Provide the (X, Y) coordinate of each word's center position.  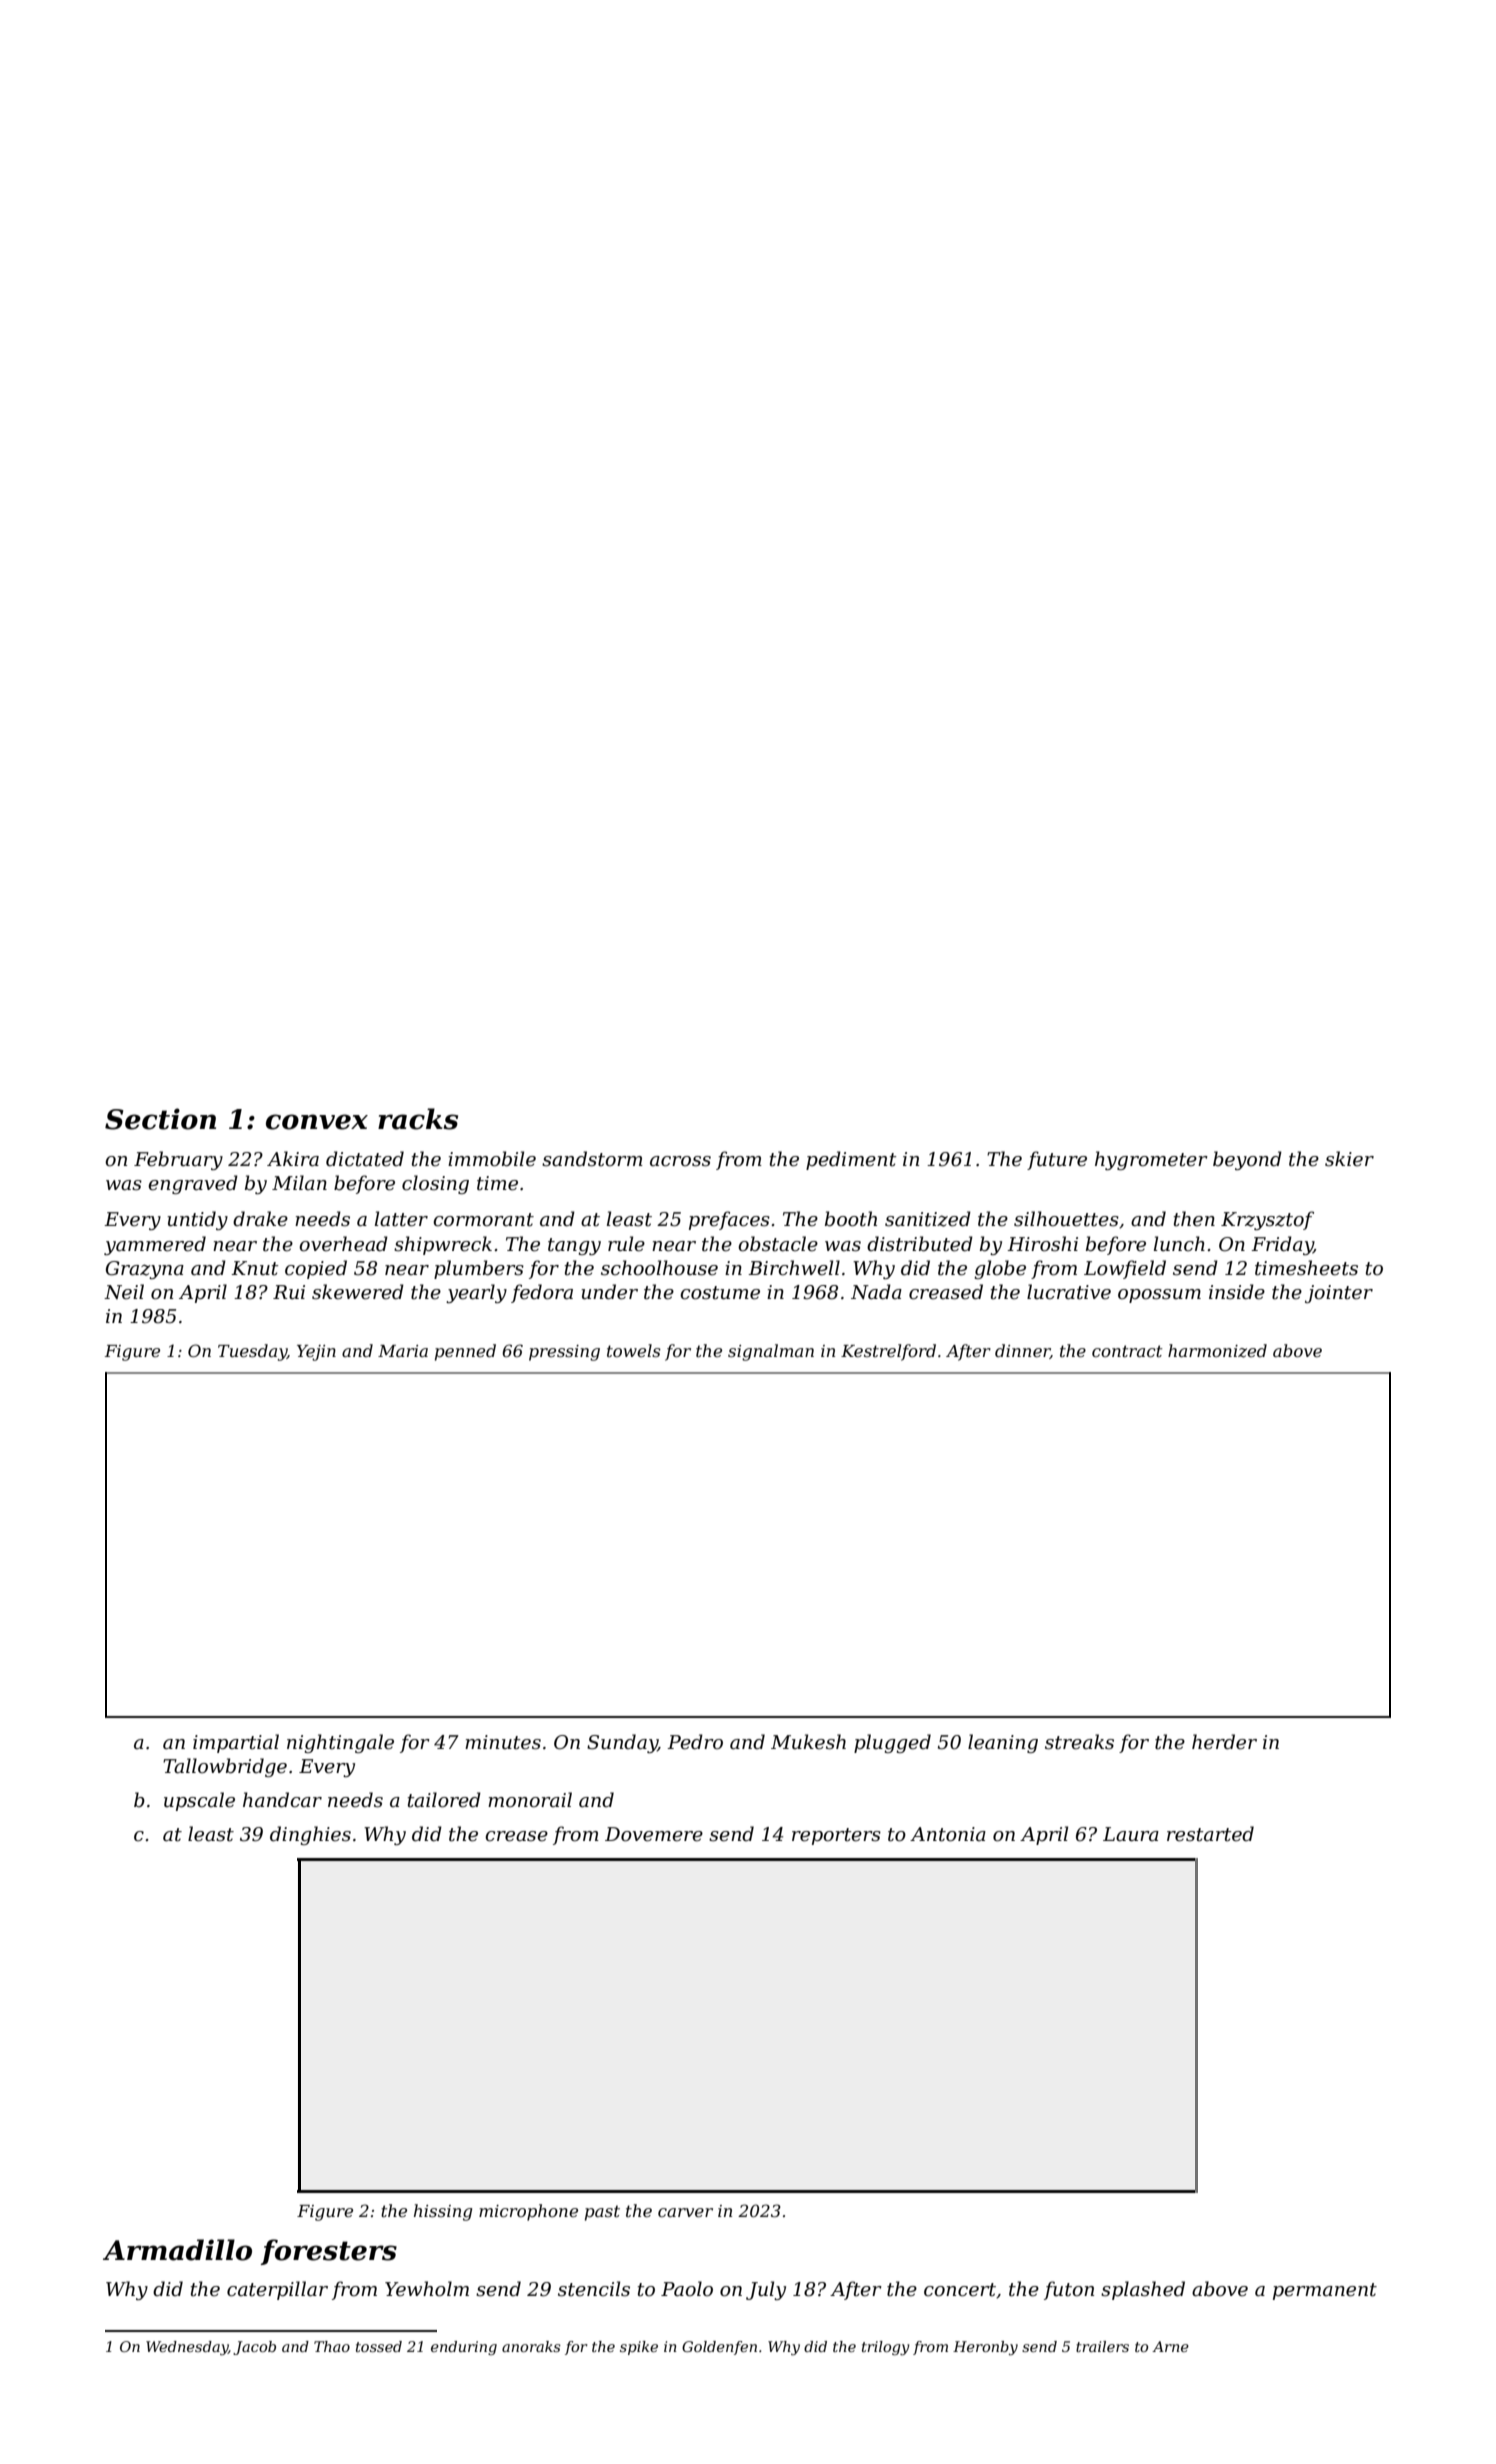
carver (685, 2212)
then (1194, 1219)
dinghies (310, 1835)
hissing (443, 2212)
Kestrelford (888, 1352)
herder (1224, 1742)
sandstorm (592, 1159)
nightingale (340, 1743)
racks (418, 1119)
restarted (1210, 1834)
